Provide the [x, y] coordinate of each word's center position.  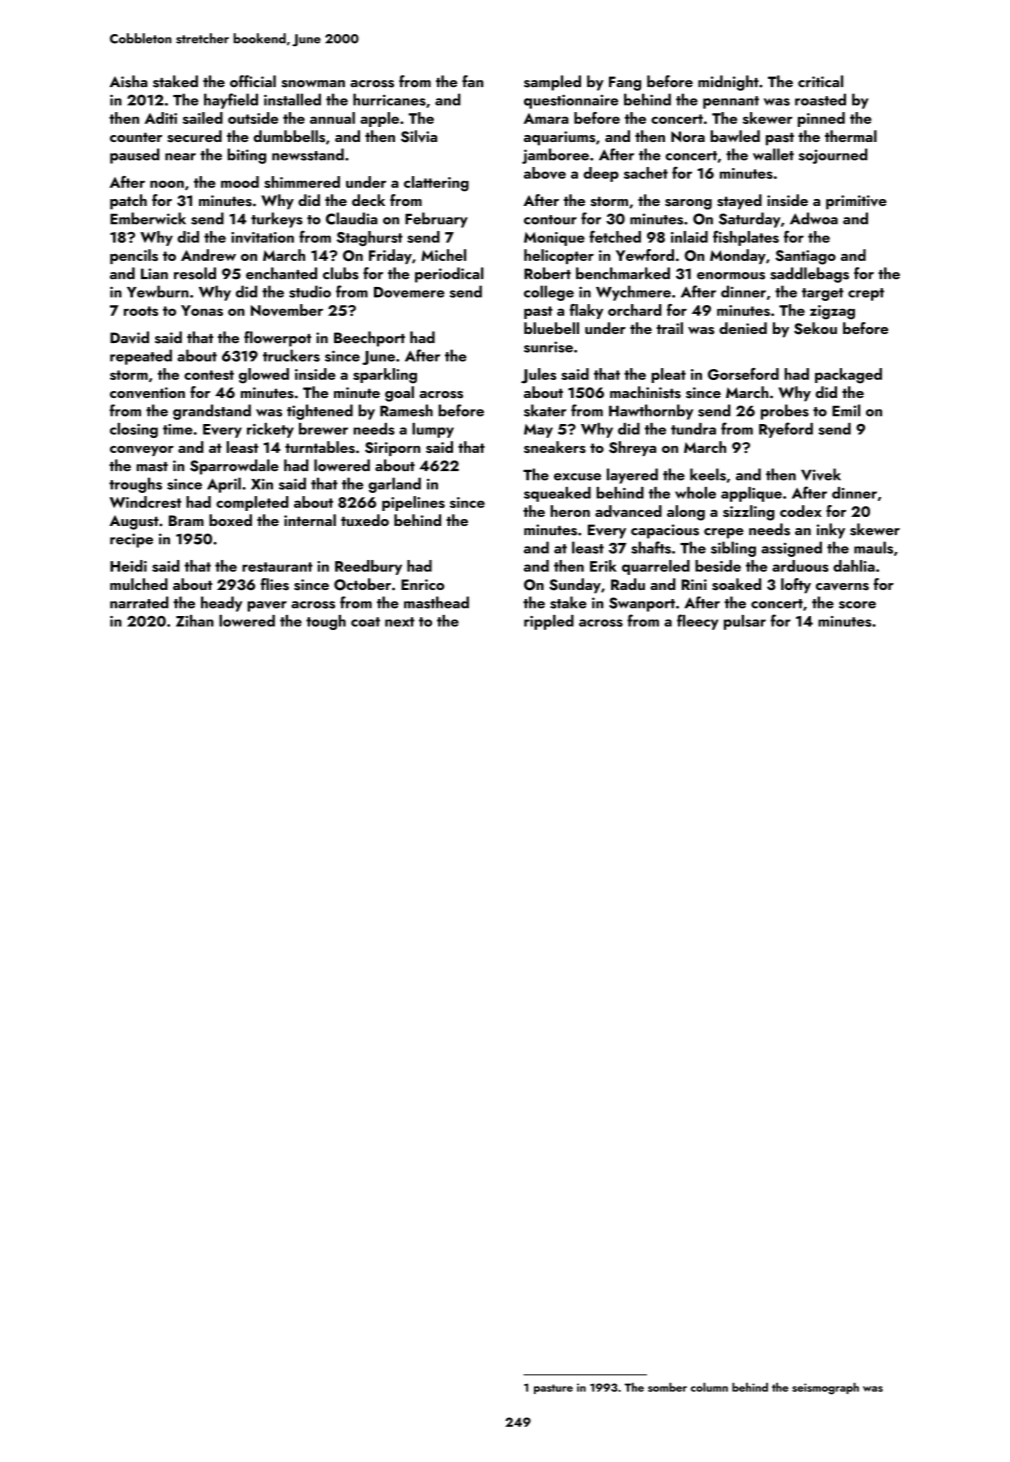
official [253, 81]
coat [365, 622]
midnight [728, 83]
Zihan [195, 621]
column [709, 1387]
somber [667, 1387]
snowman [313, 84]
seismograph [825, 1388]
